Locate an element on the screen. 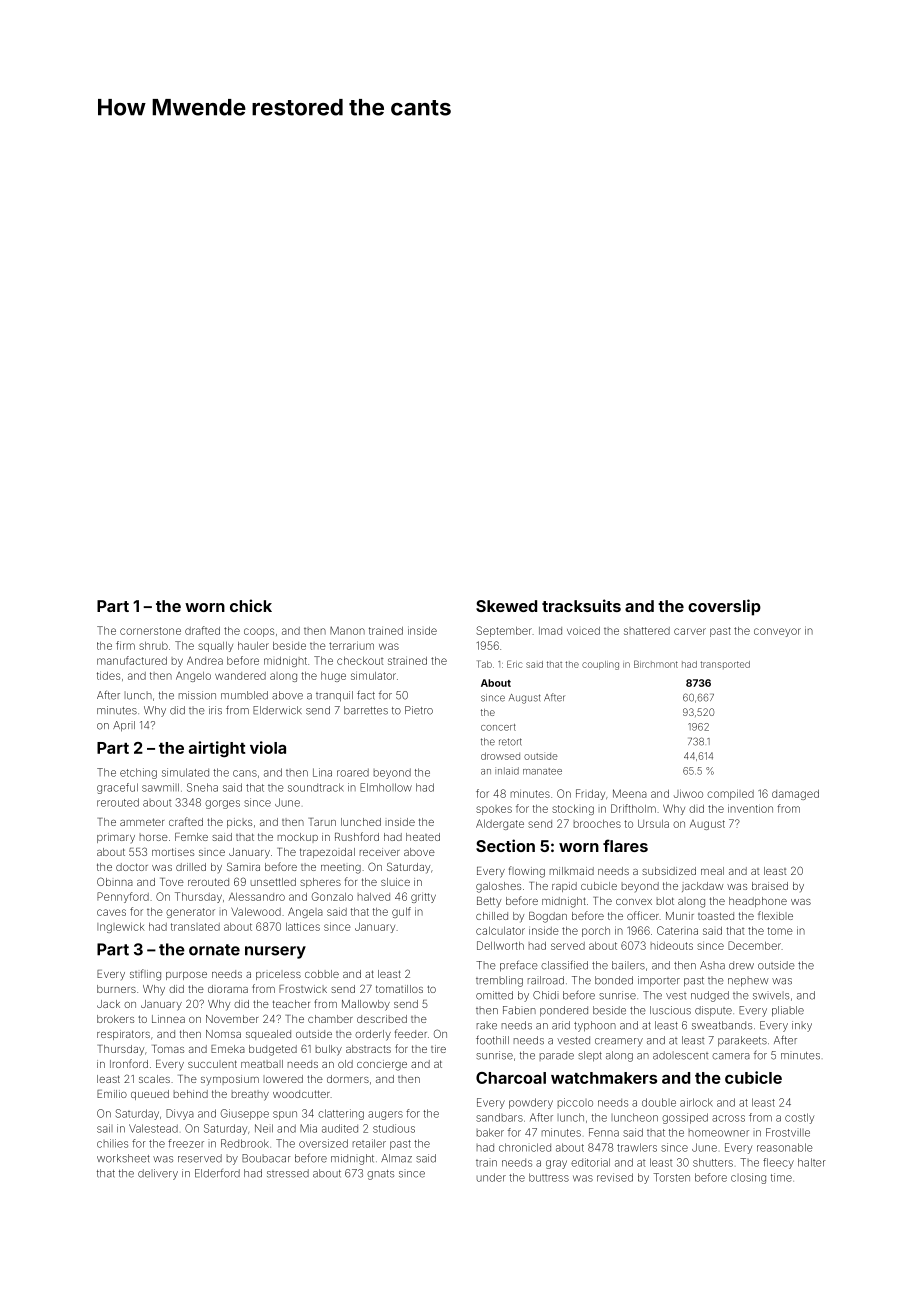 The image size is (924, 1308). simulated is located at coordinates (185, 772).
